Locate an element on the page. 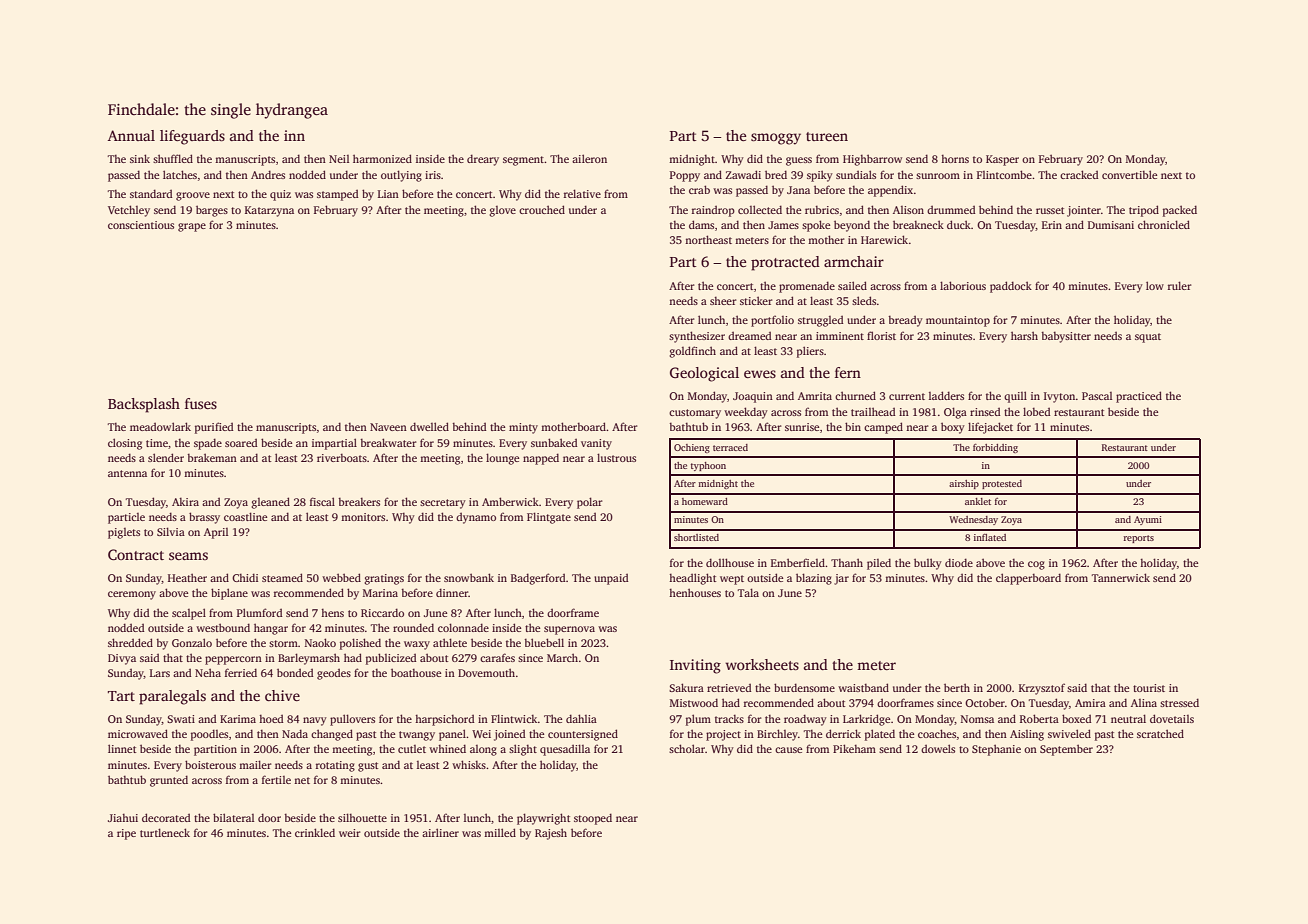  Karima is located at coordinates (238, 719).
